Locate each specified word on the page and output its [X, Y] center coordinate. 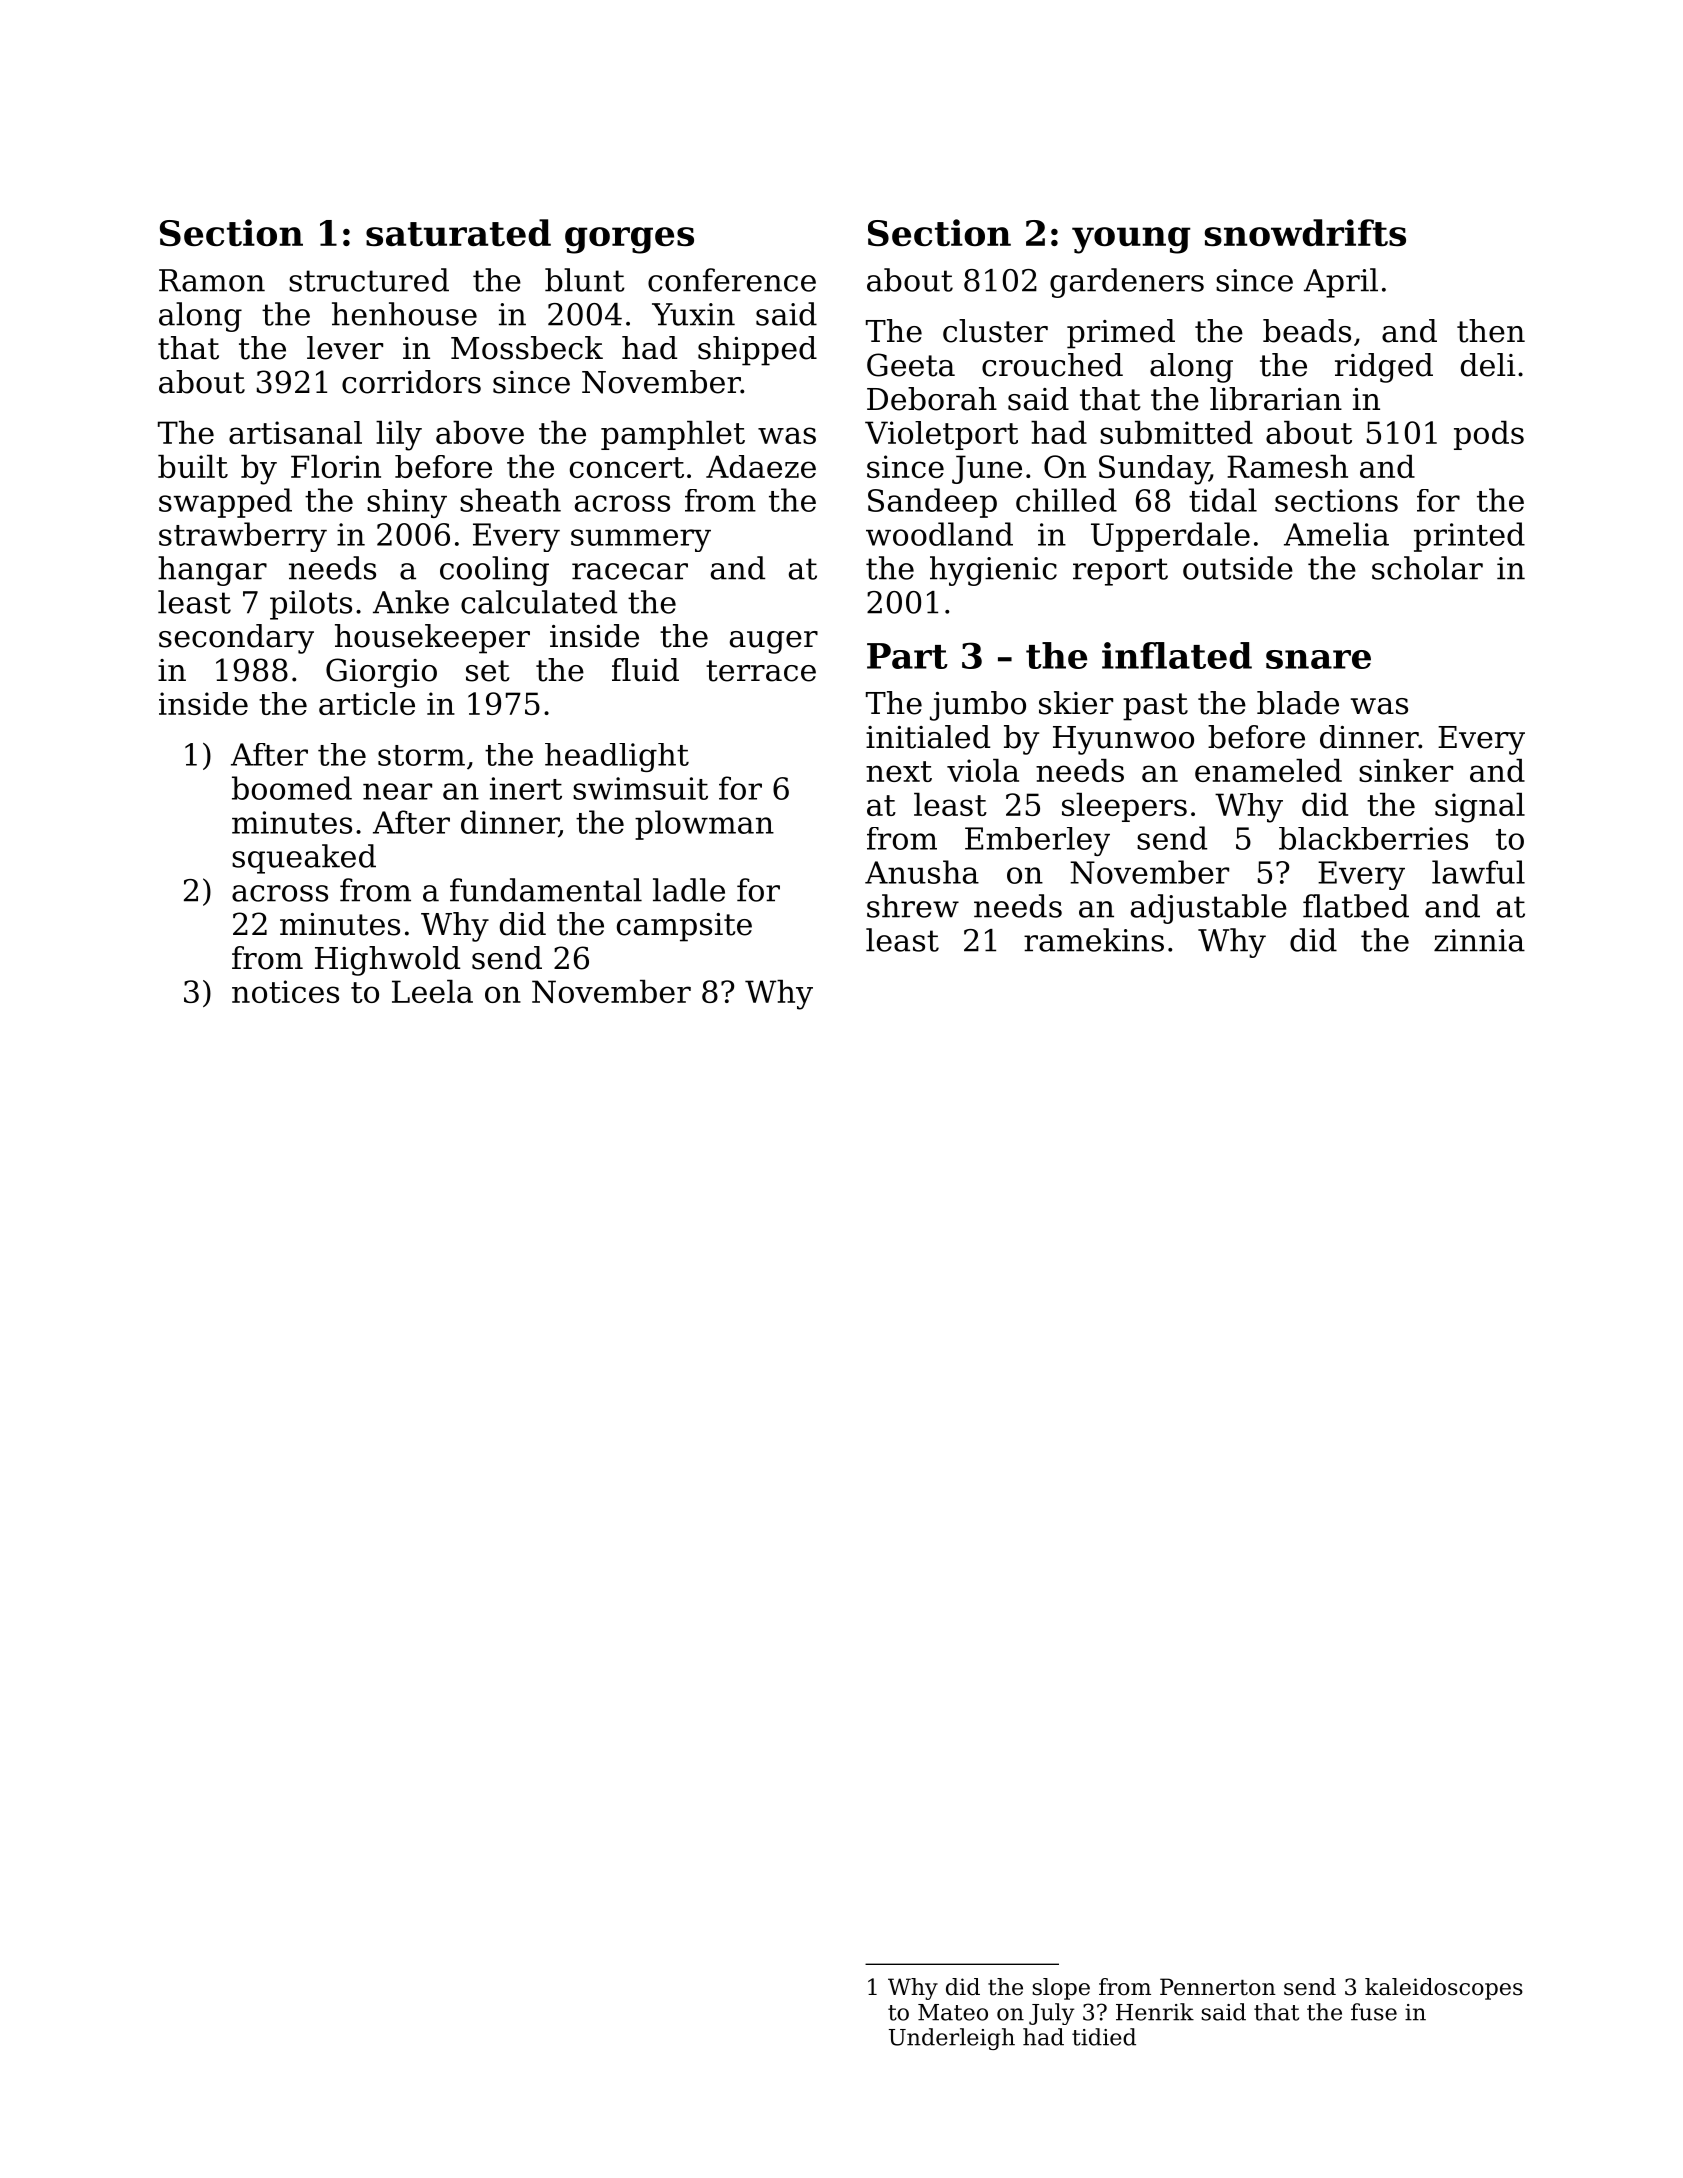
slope [1061, 1989]
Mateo [953, 2012]
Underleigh [952, 2039]
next [899, 771]
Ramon [212, 280]
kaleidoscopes [1444, 1989]
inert [526, 788]
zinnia [1479, 940]
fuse [1374, 2012]
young [1131, 240]
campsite [684, 927]
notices [285, 991]
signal [1480, 808]
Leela [432, 991]
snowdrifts [1305, 232]
